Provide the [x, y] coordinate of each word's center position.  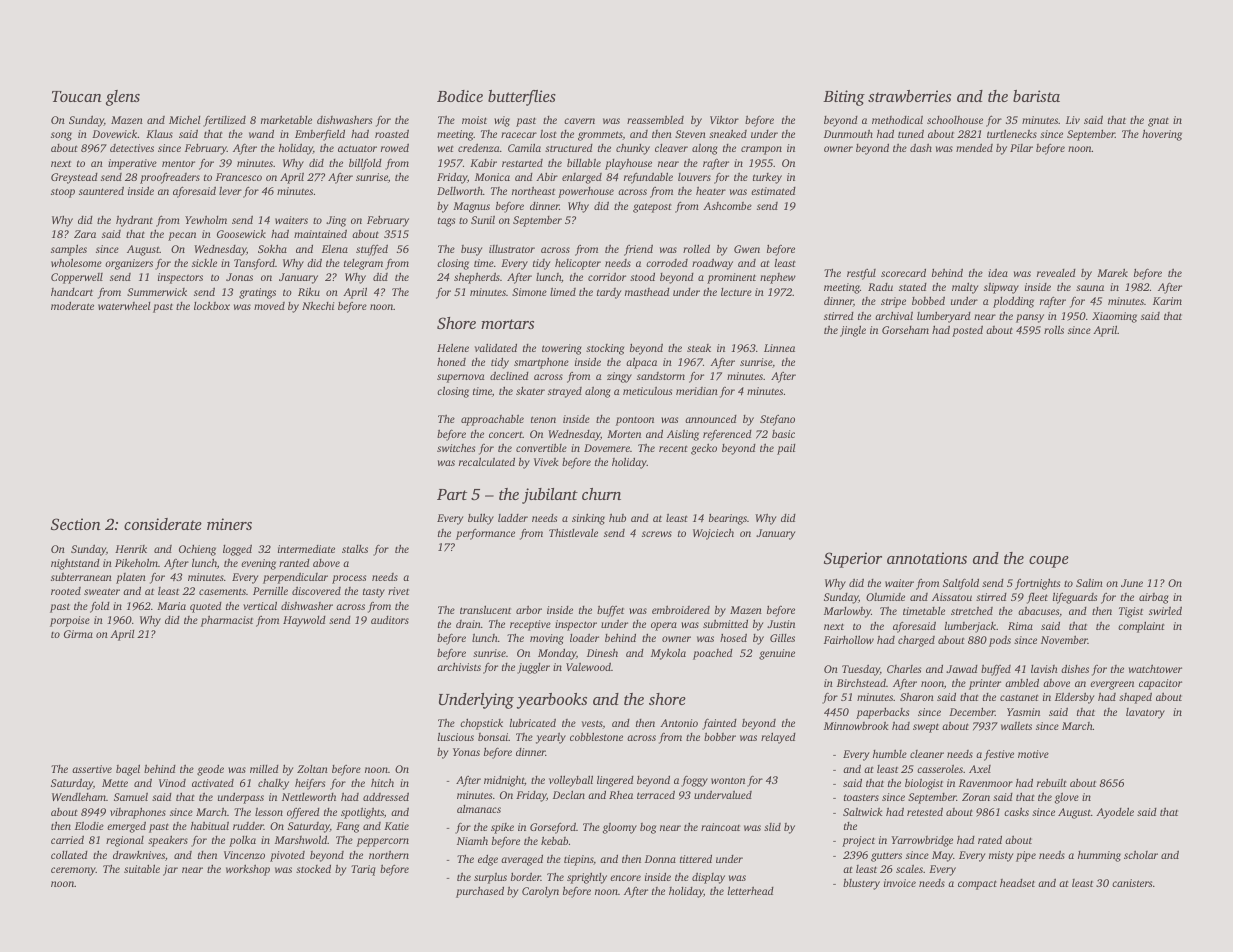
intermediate [306, 549]
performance [485, 534]
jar [170, 870]
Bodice [460, 96]
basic [783, 434]
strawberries [909, 96]
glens [123, 98]
